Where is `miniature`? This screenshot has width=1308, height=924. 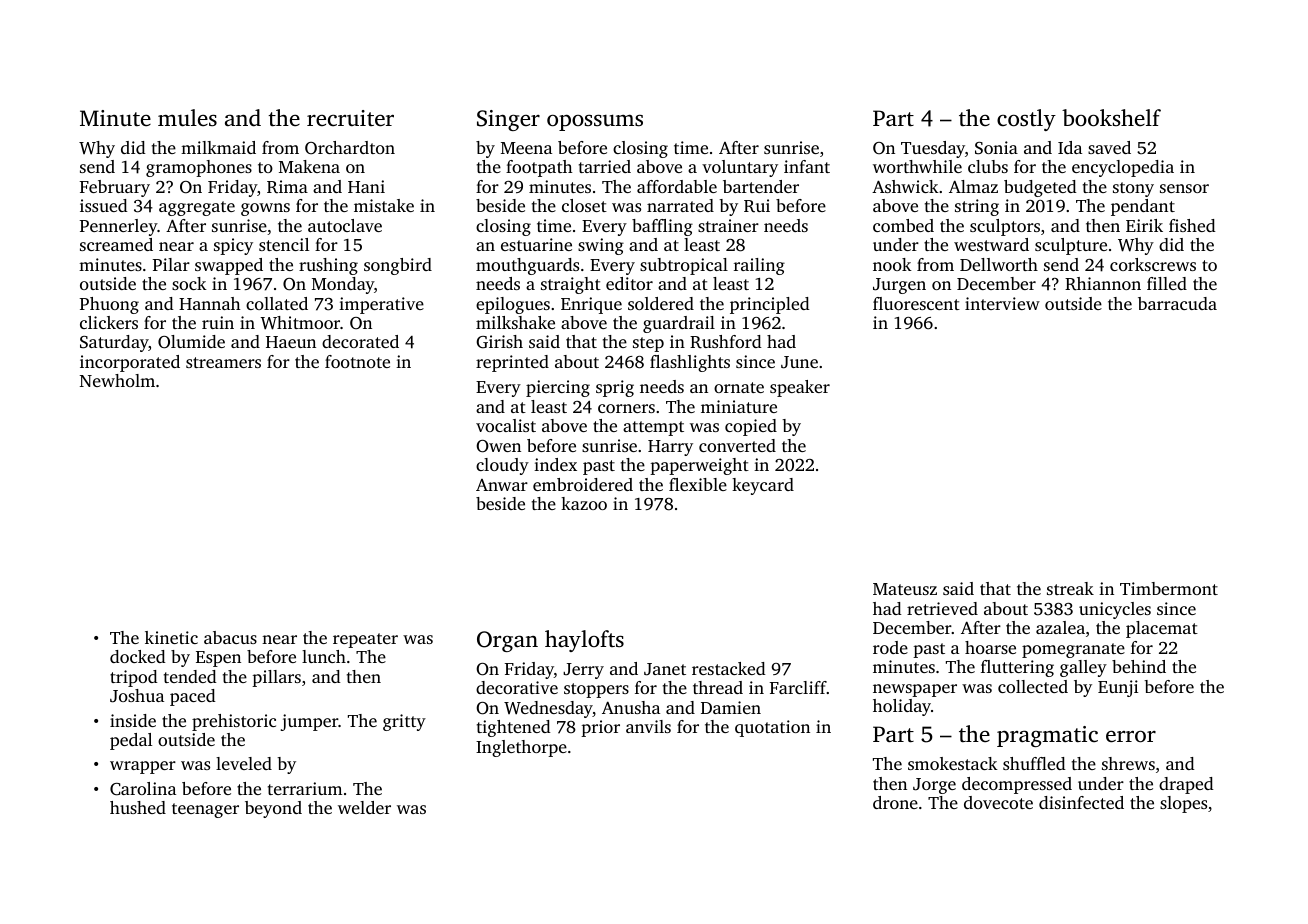
miniature is located at coordinates (739, 406).
